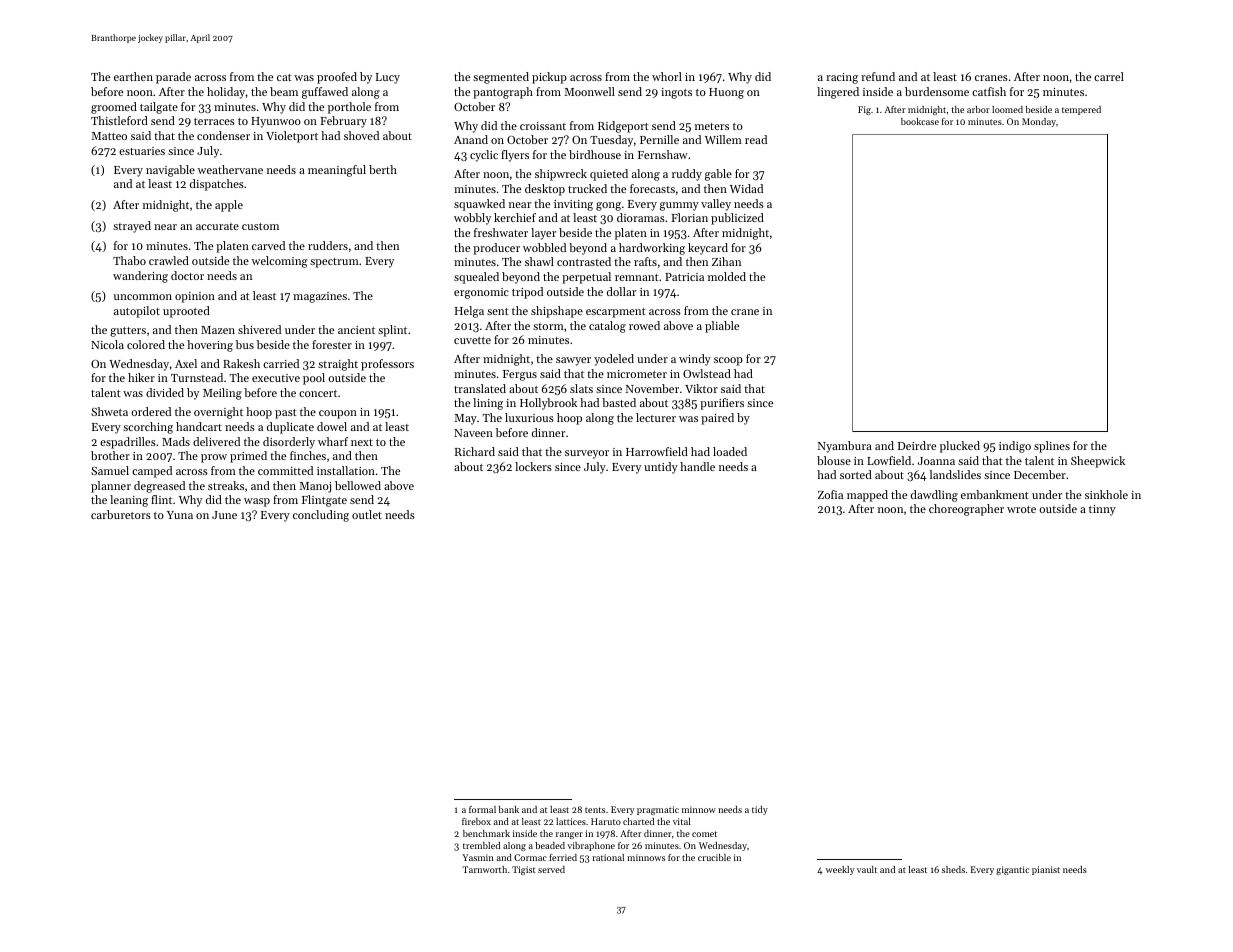  I want to click on Hyunwoo, so click(276, 122).
